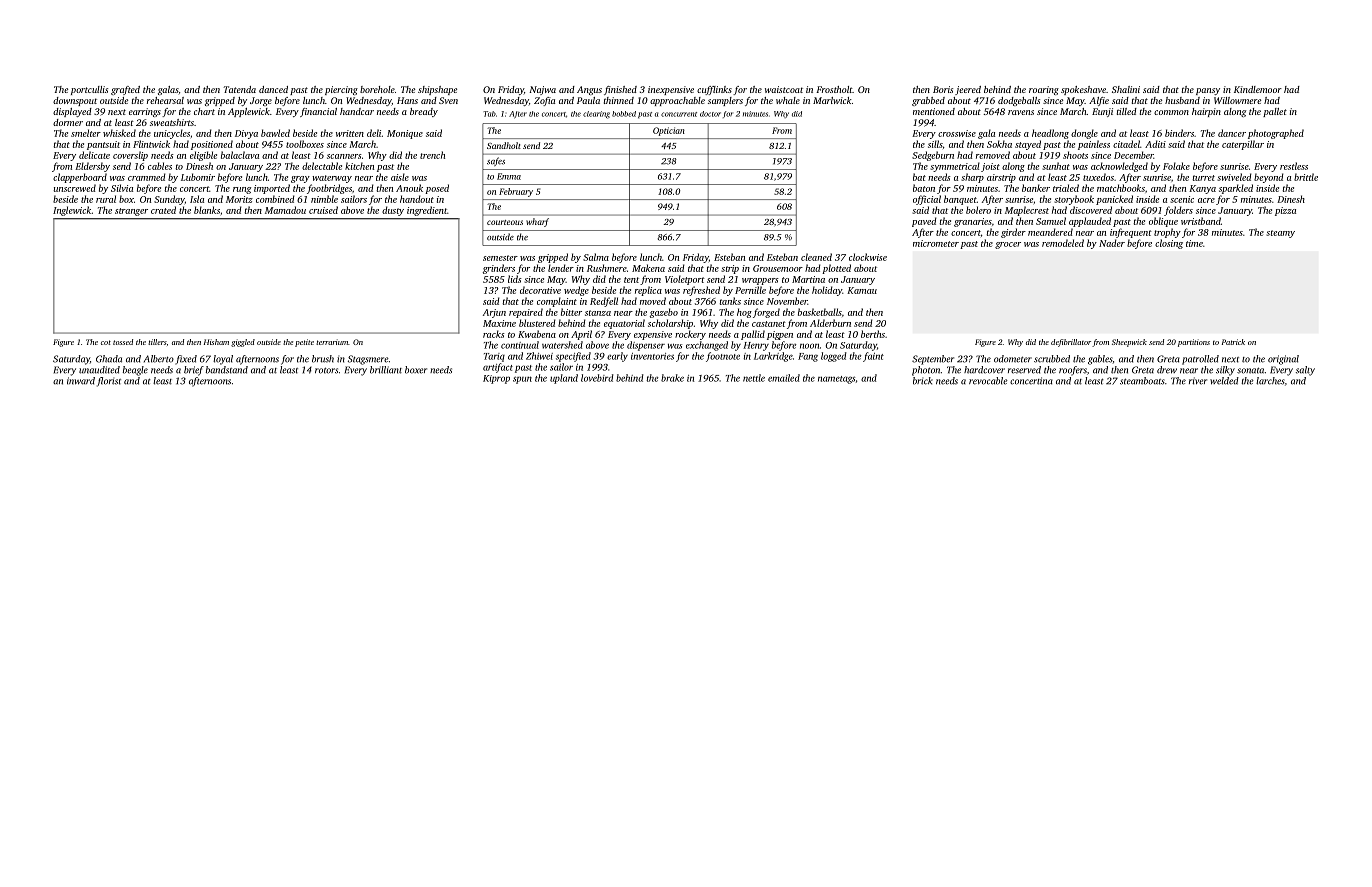  What do you see at coordinates (509, 176) in the screenshot?
I see `Emma` at bounding box center [509, 176].
